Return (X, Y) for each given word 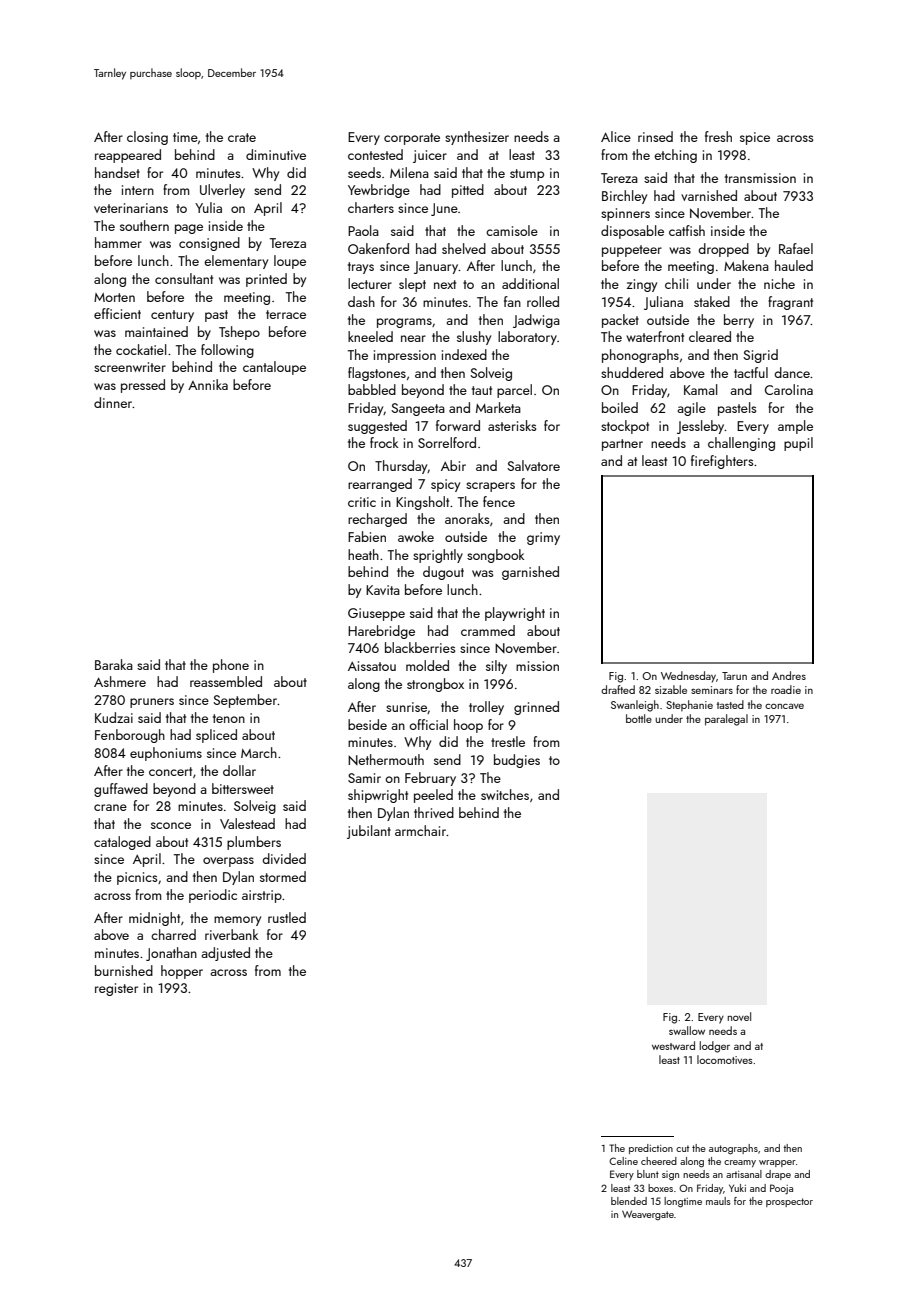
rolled (543, 301)
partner (622, 445)
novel (739, 1016)
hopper (182, 972)
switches (505, 794)
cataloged (122, 843)
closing (147, 138)
